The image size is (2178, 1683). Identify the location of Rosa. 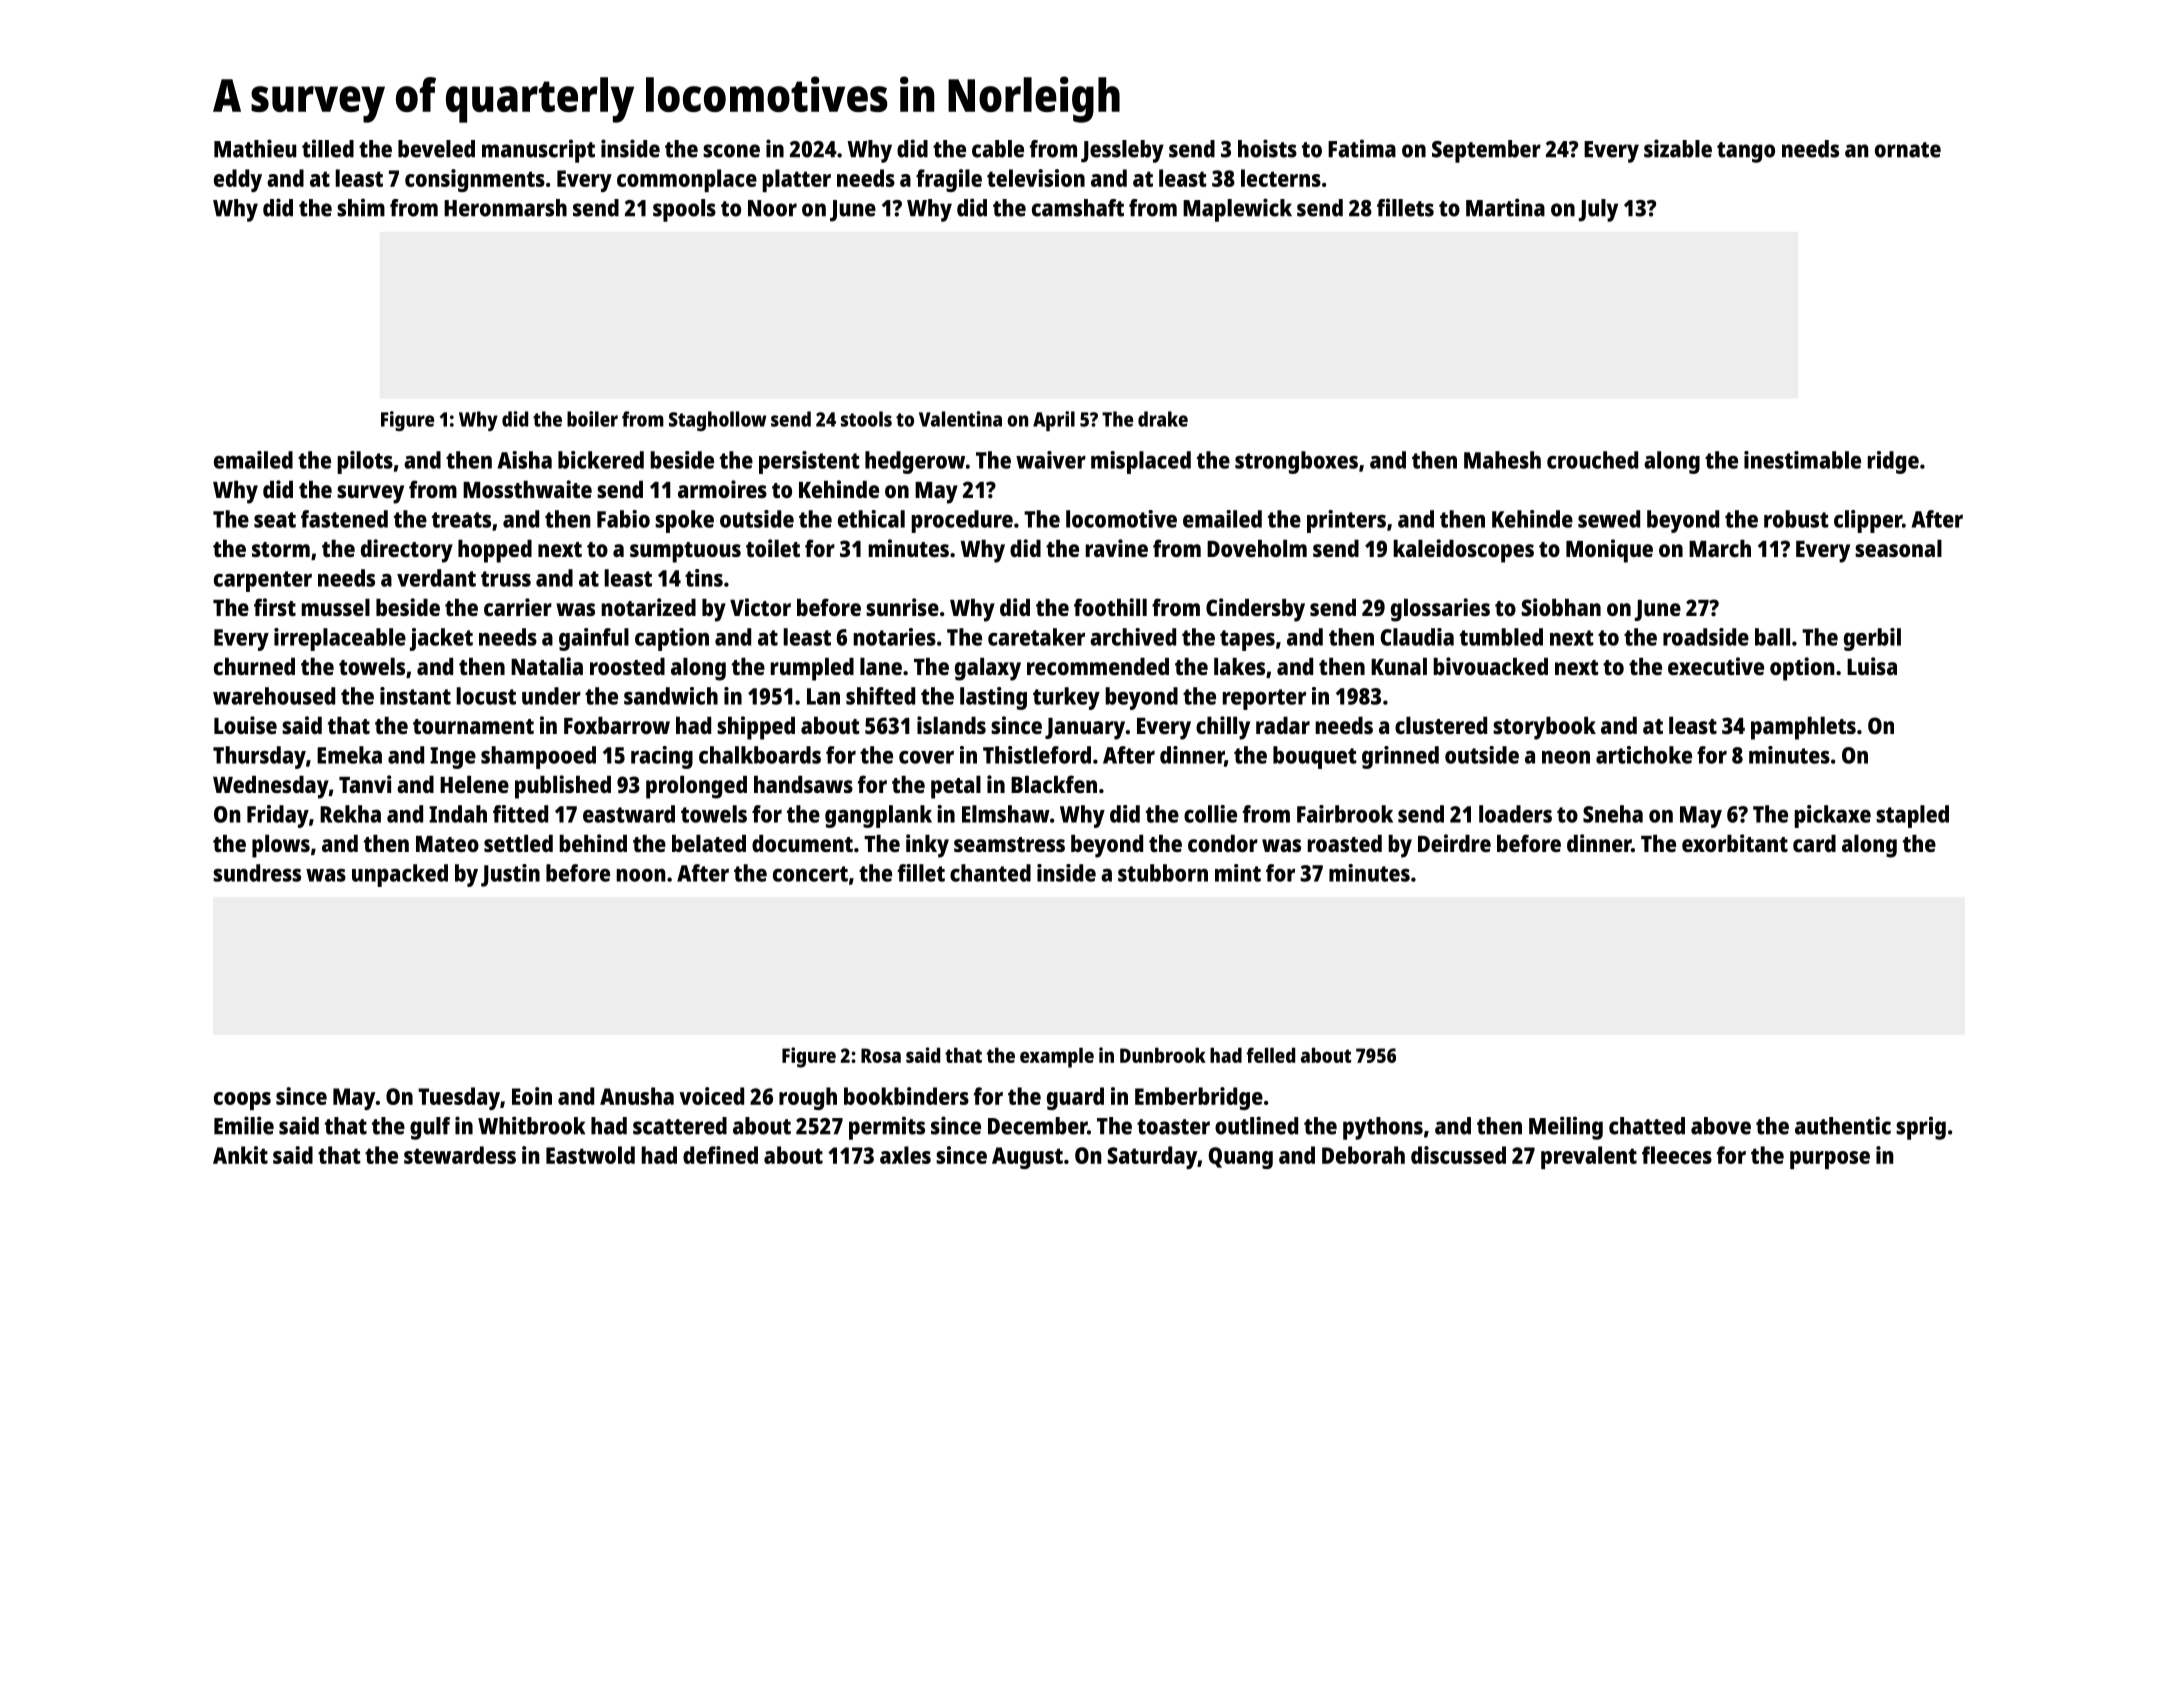
(881, 1055).
